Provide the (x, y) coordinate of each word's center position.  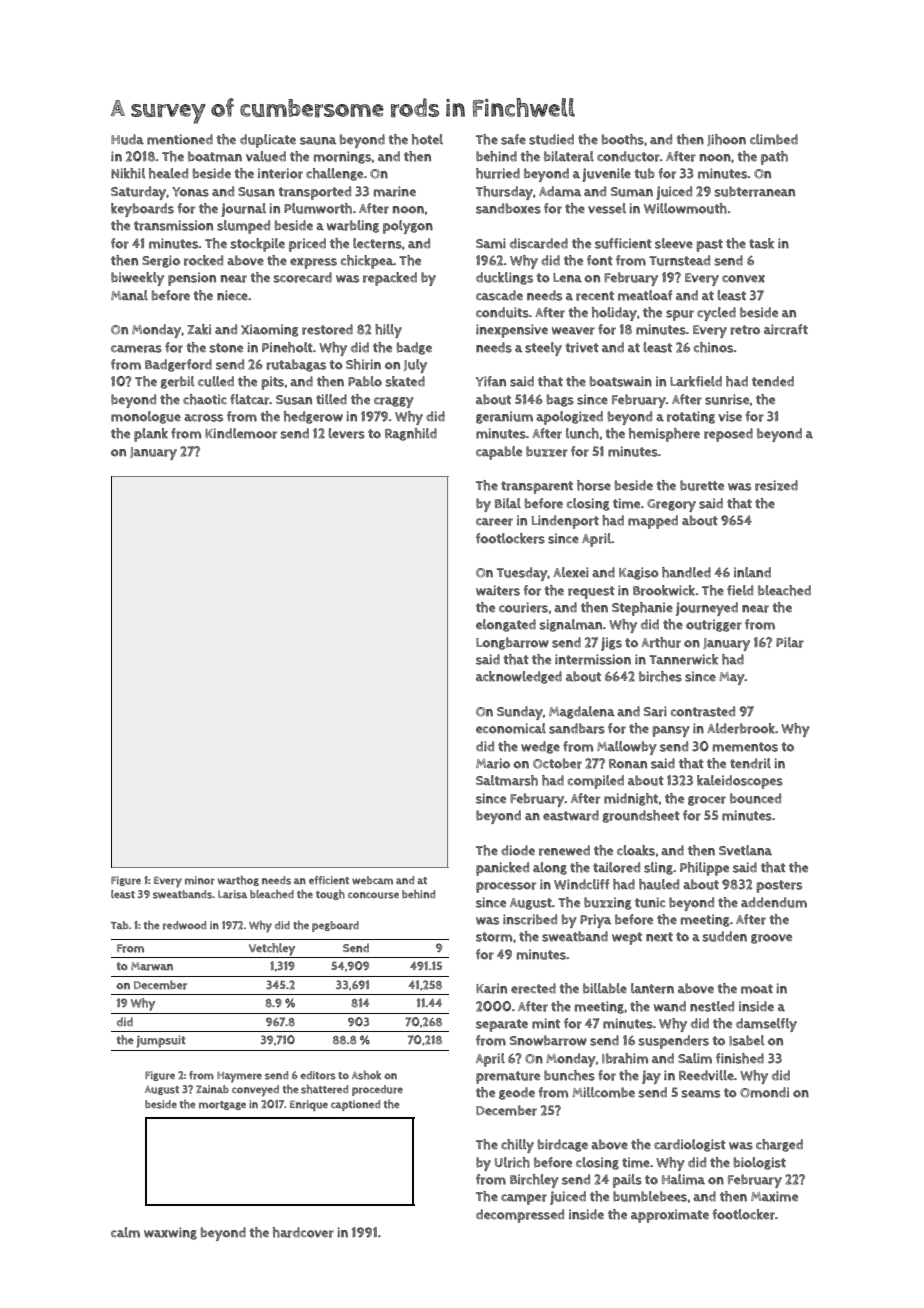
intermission (593, 659)
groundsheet (641, 816)
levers (346, 433)
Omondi (764, 1092)
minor (200, 880)
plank (151, 435)
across (203, 418)
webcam (372, 880)
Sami (491, 243)
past (709, 245)
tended (773, 381)
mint (546, 1023)
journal (243, 210)
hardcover (303, 1232)
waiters (498, 590)
